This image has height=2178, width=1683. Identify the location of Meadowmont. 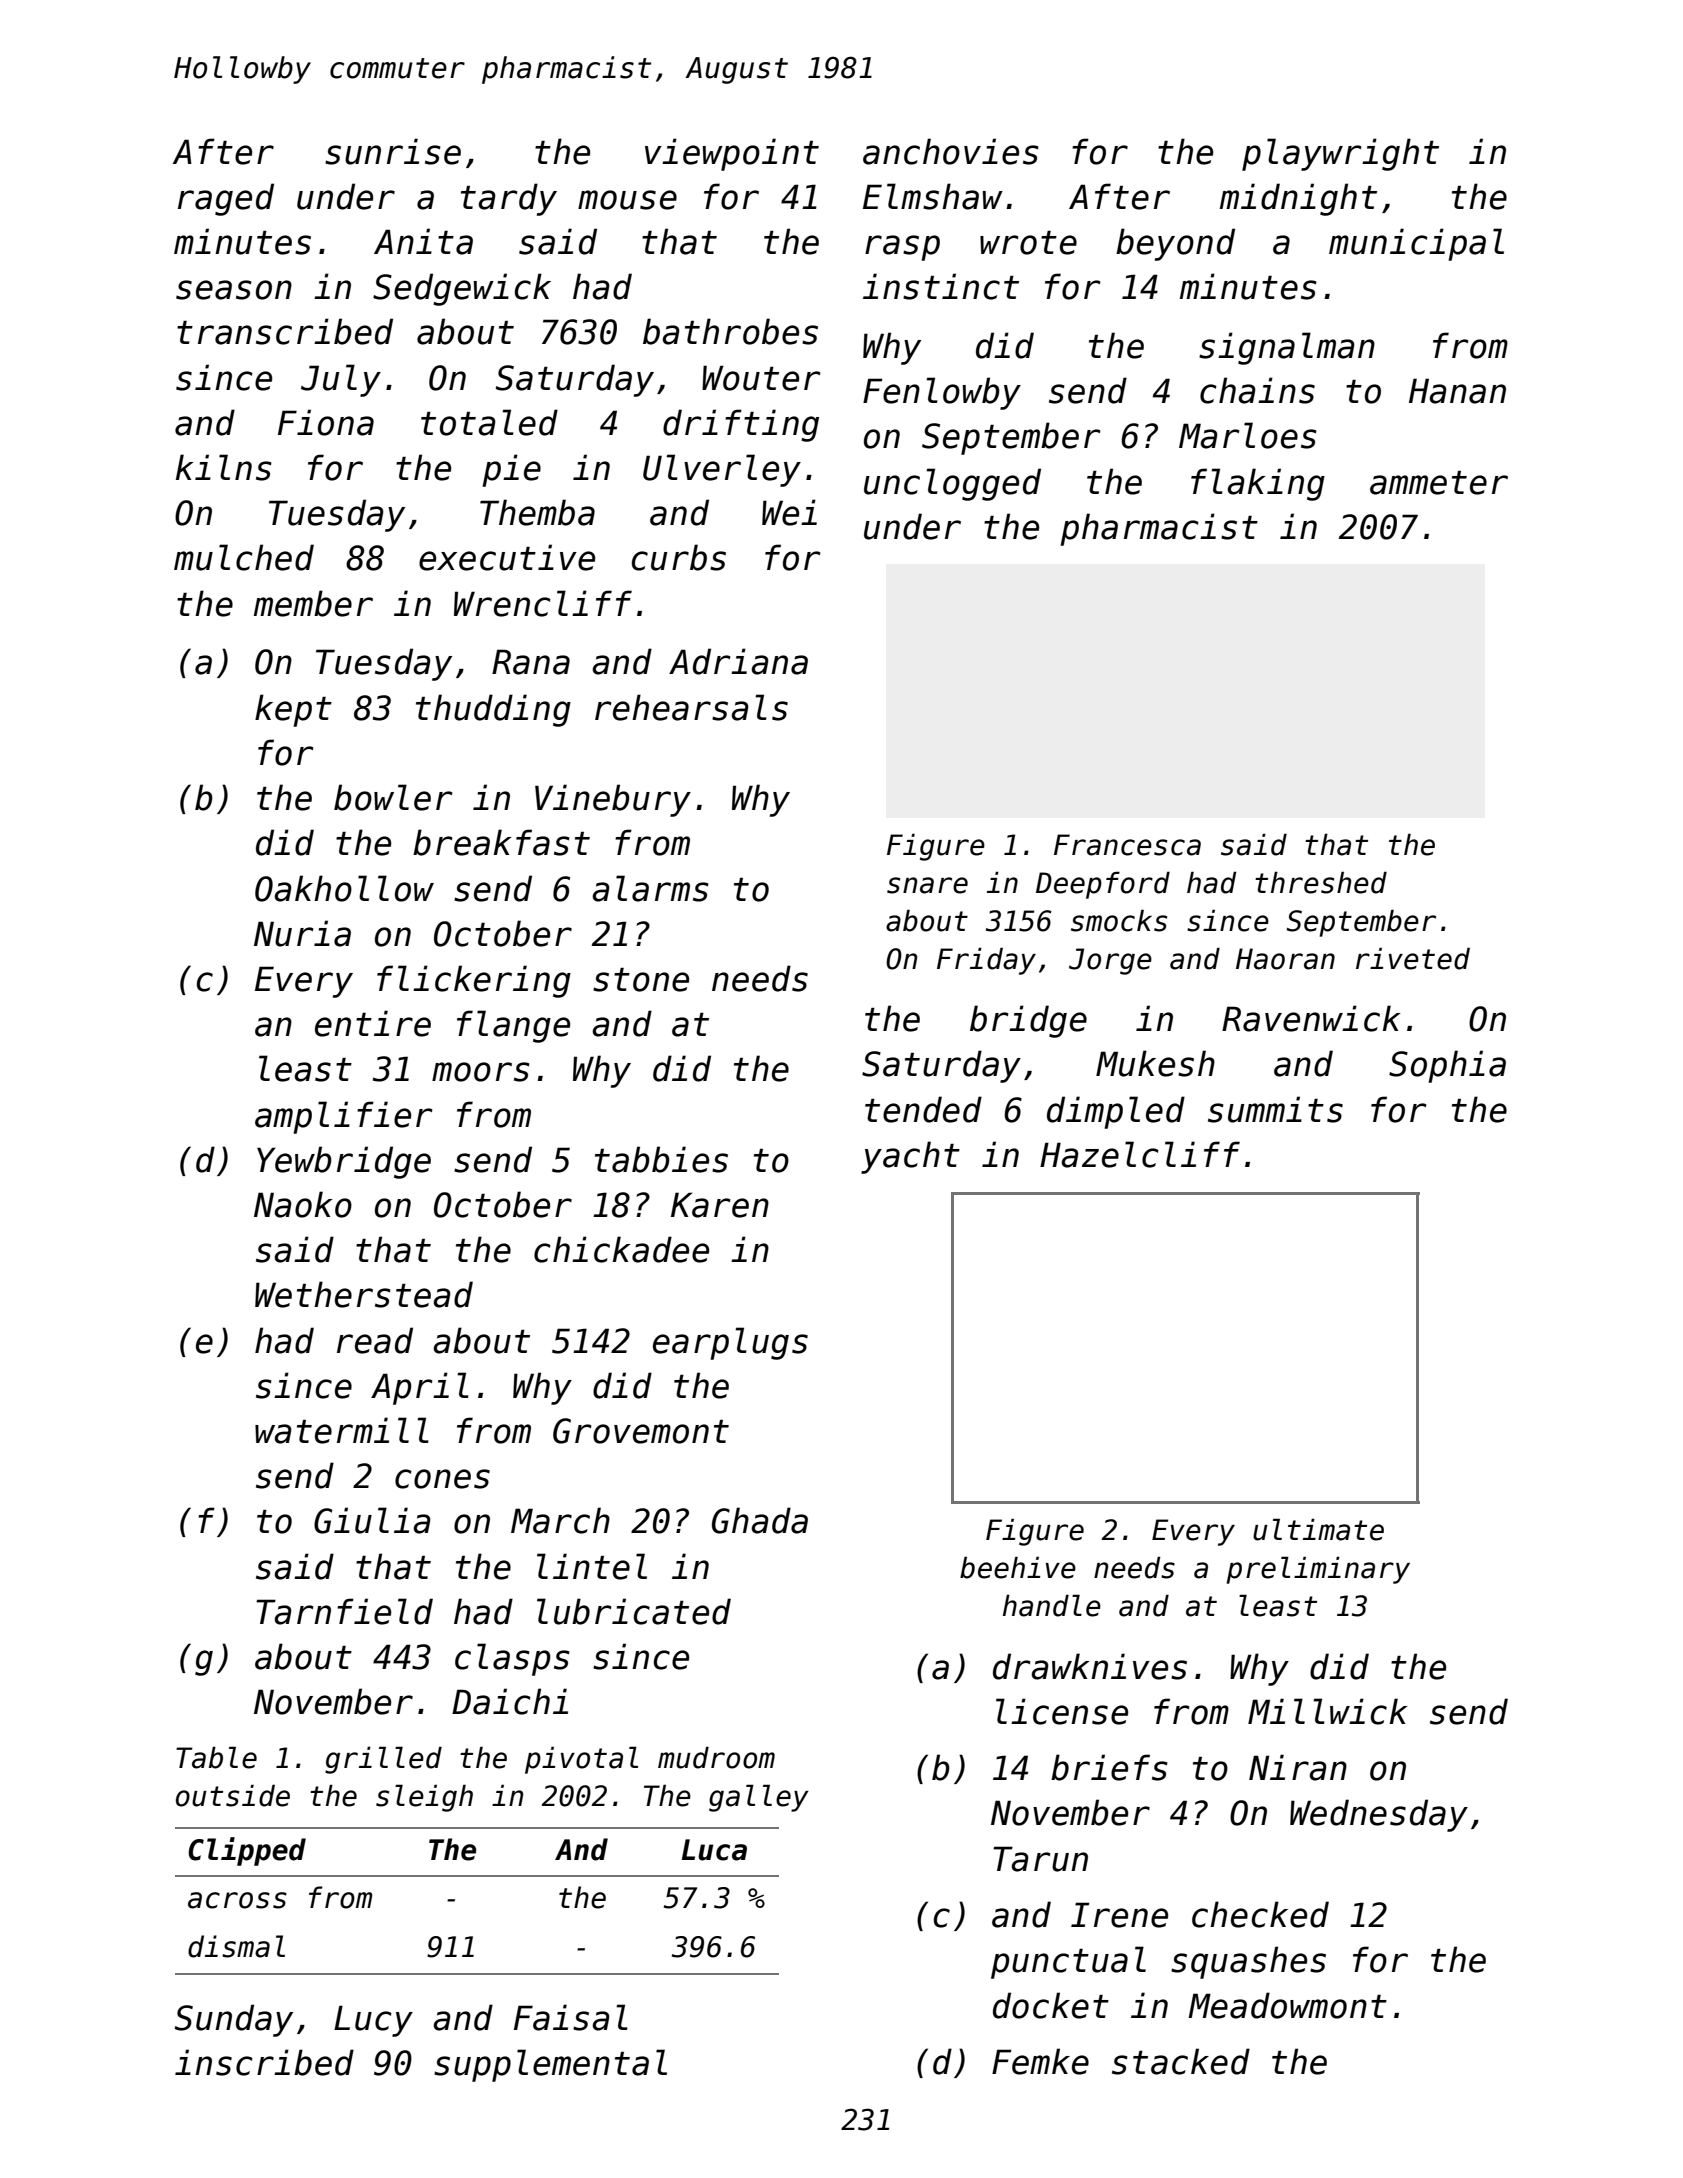
(1287, 2005).
